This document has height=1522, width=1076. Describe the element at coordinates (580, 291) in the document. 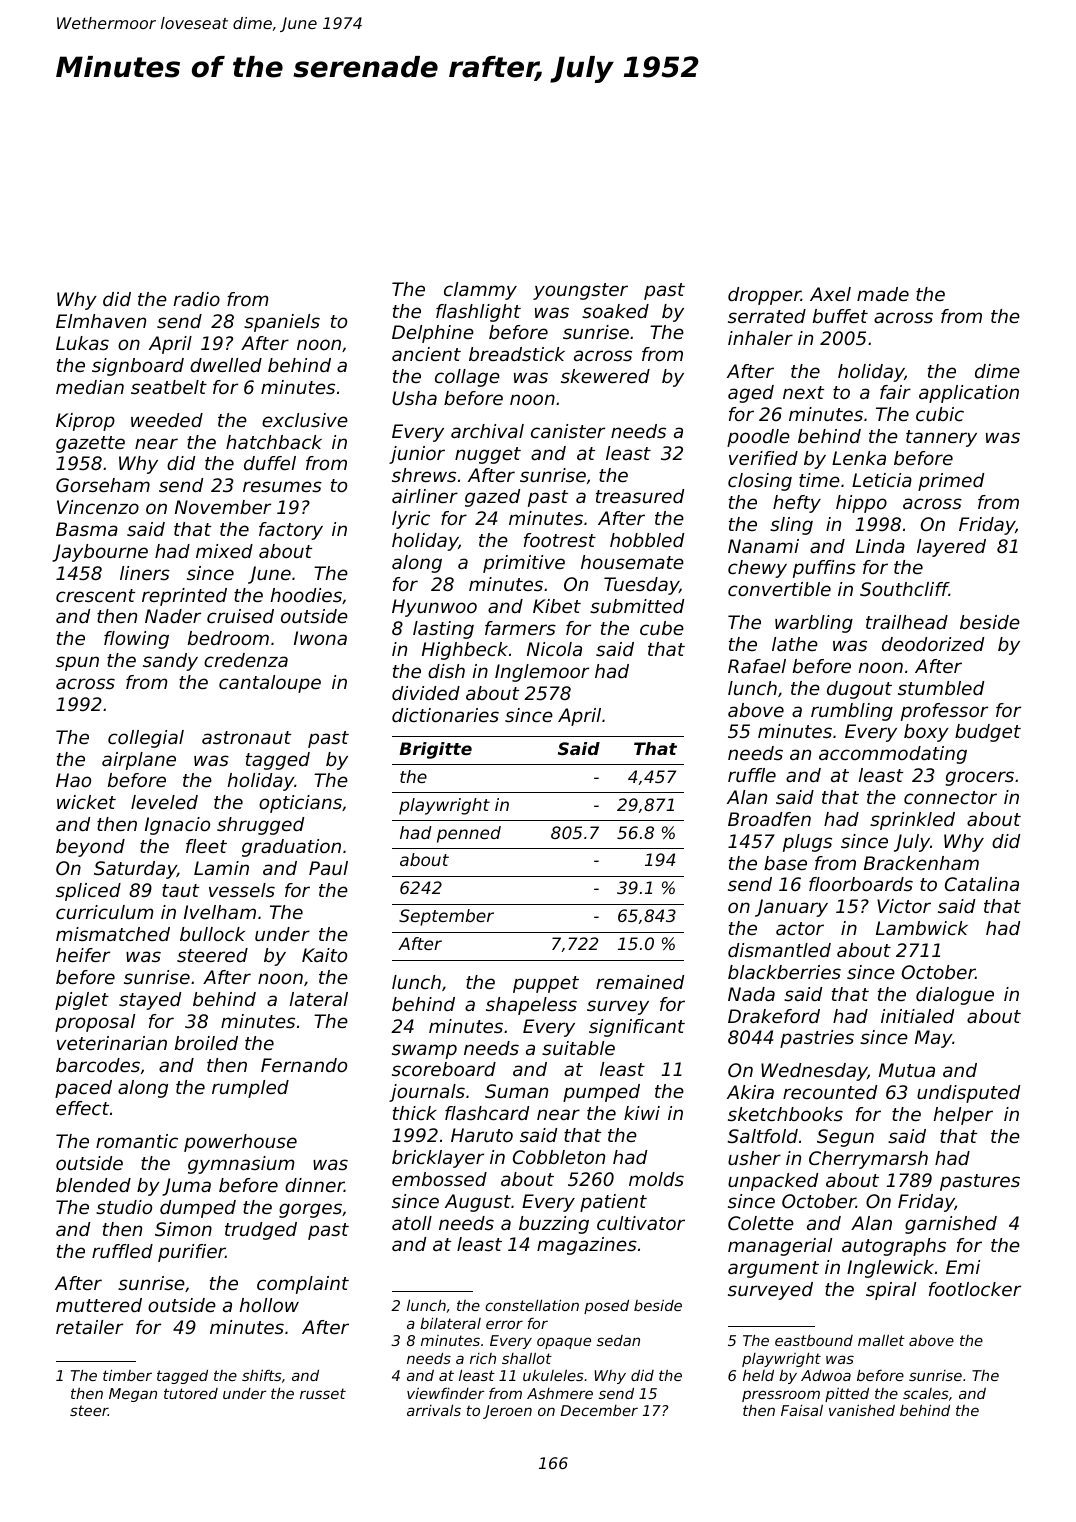

I see `youngster` at that location.
